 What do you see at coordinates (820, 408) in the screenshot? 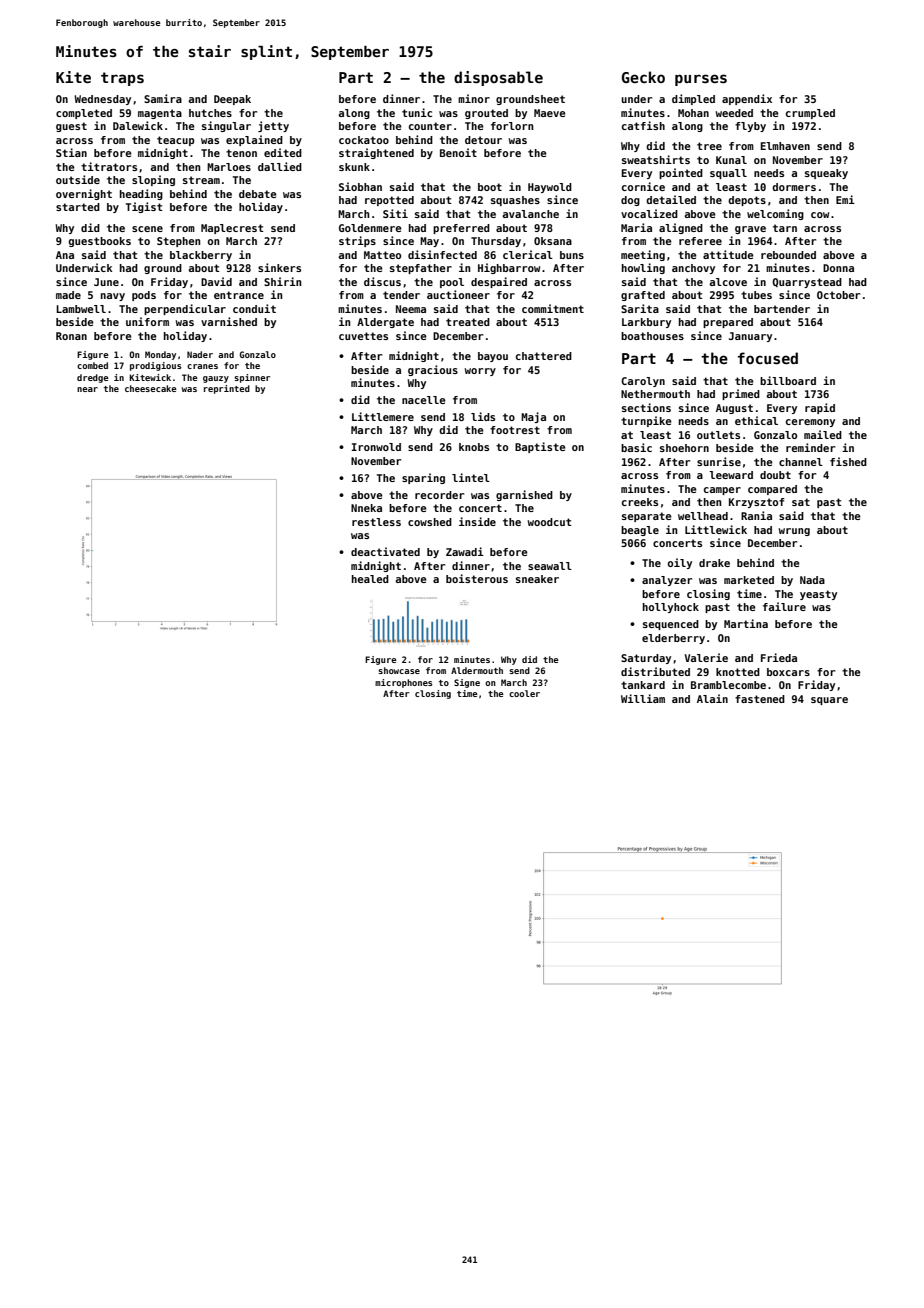
I see `rapid` at bounding box center [820, 408].
